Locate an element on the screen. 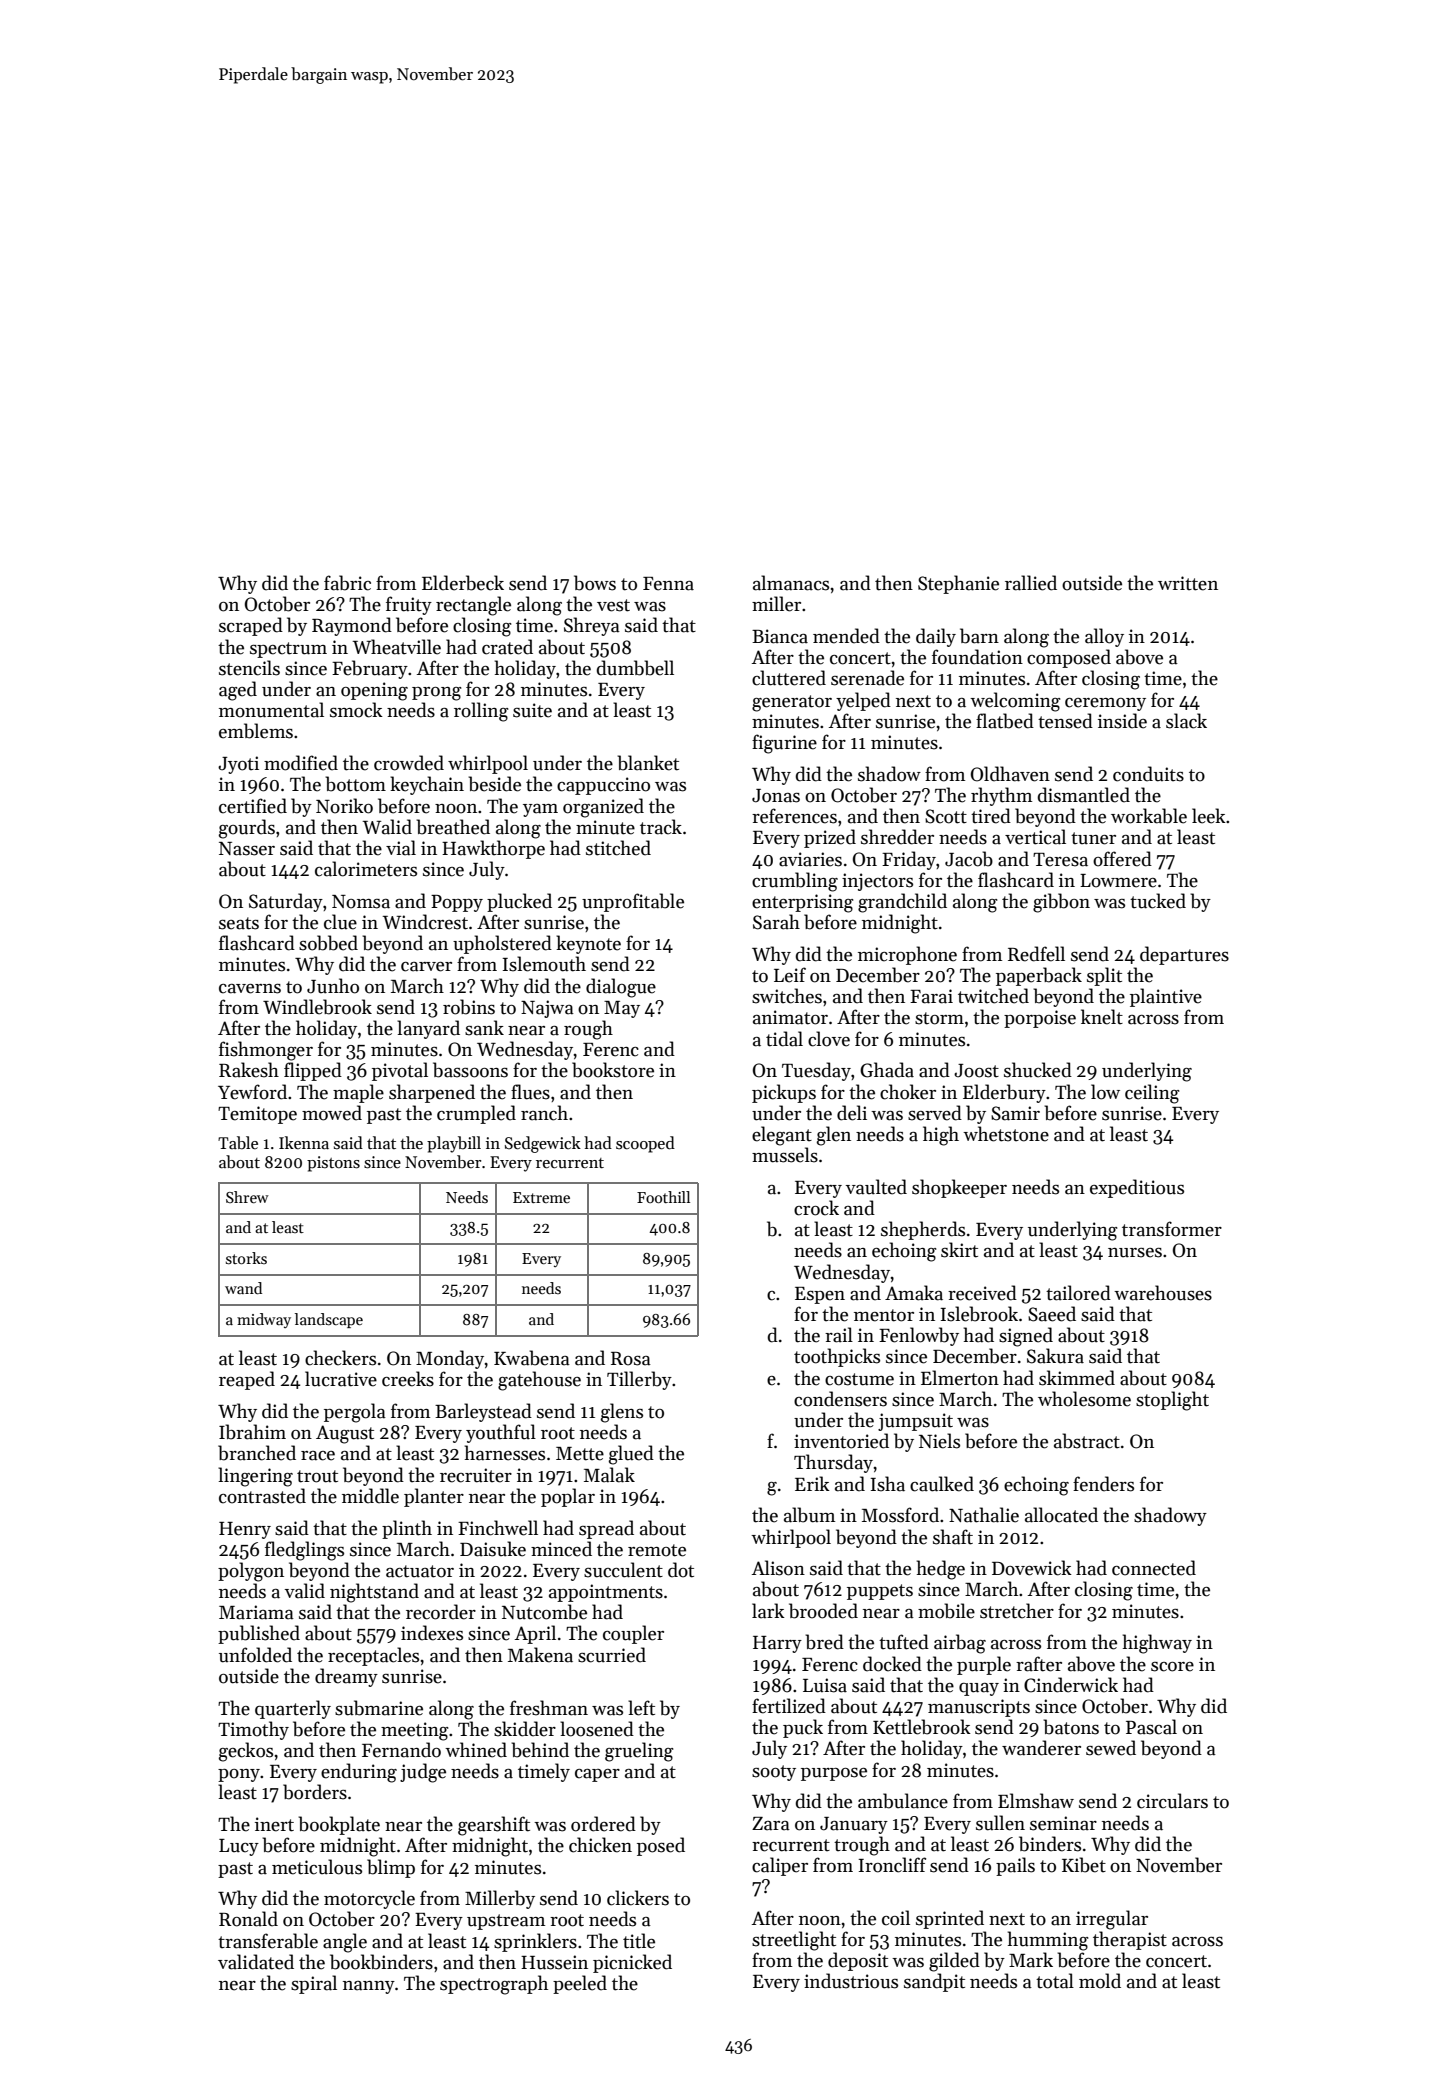 Image resolution: width=1450 pixels, height=2100 pixels. dumbbell is located at coordinates (635, 668).
